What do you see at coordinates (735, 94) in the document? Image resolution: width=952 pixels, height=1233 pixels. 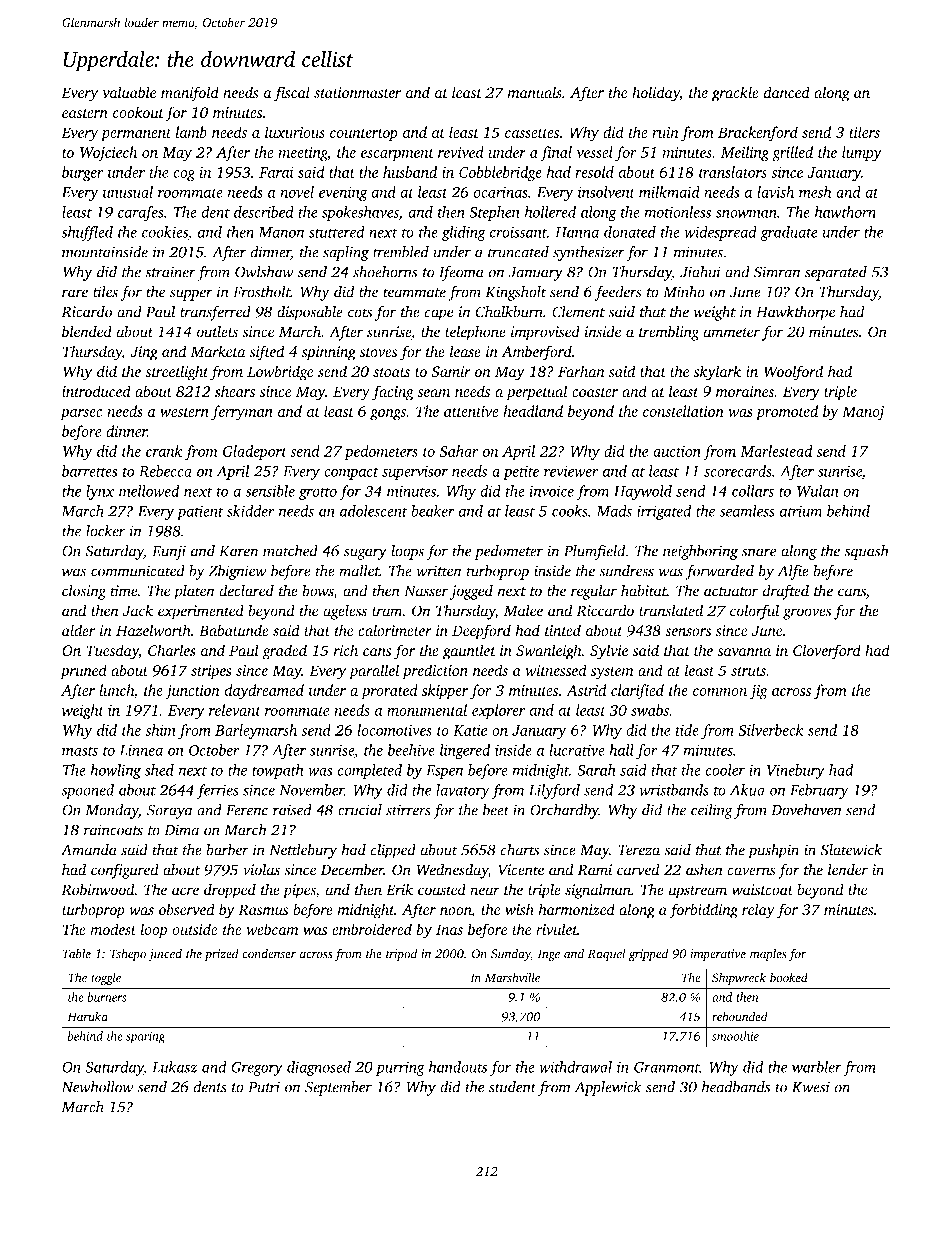 I see `grackle` at bounding box center [735, 94].
